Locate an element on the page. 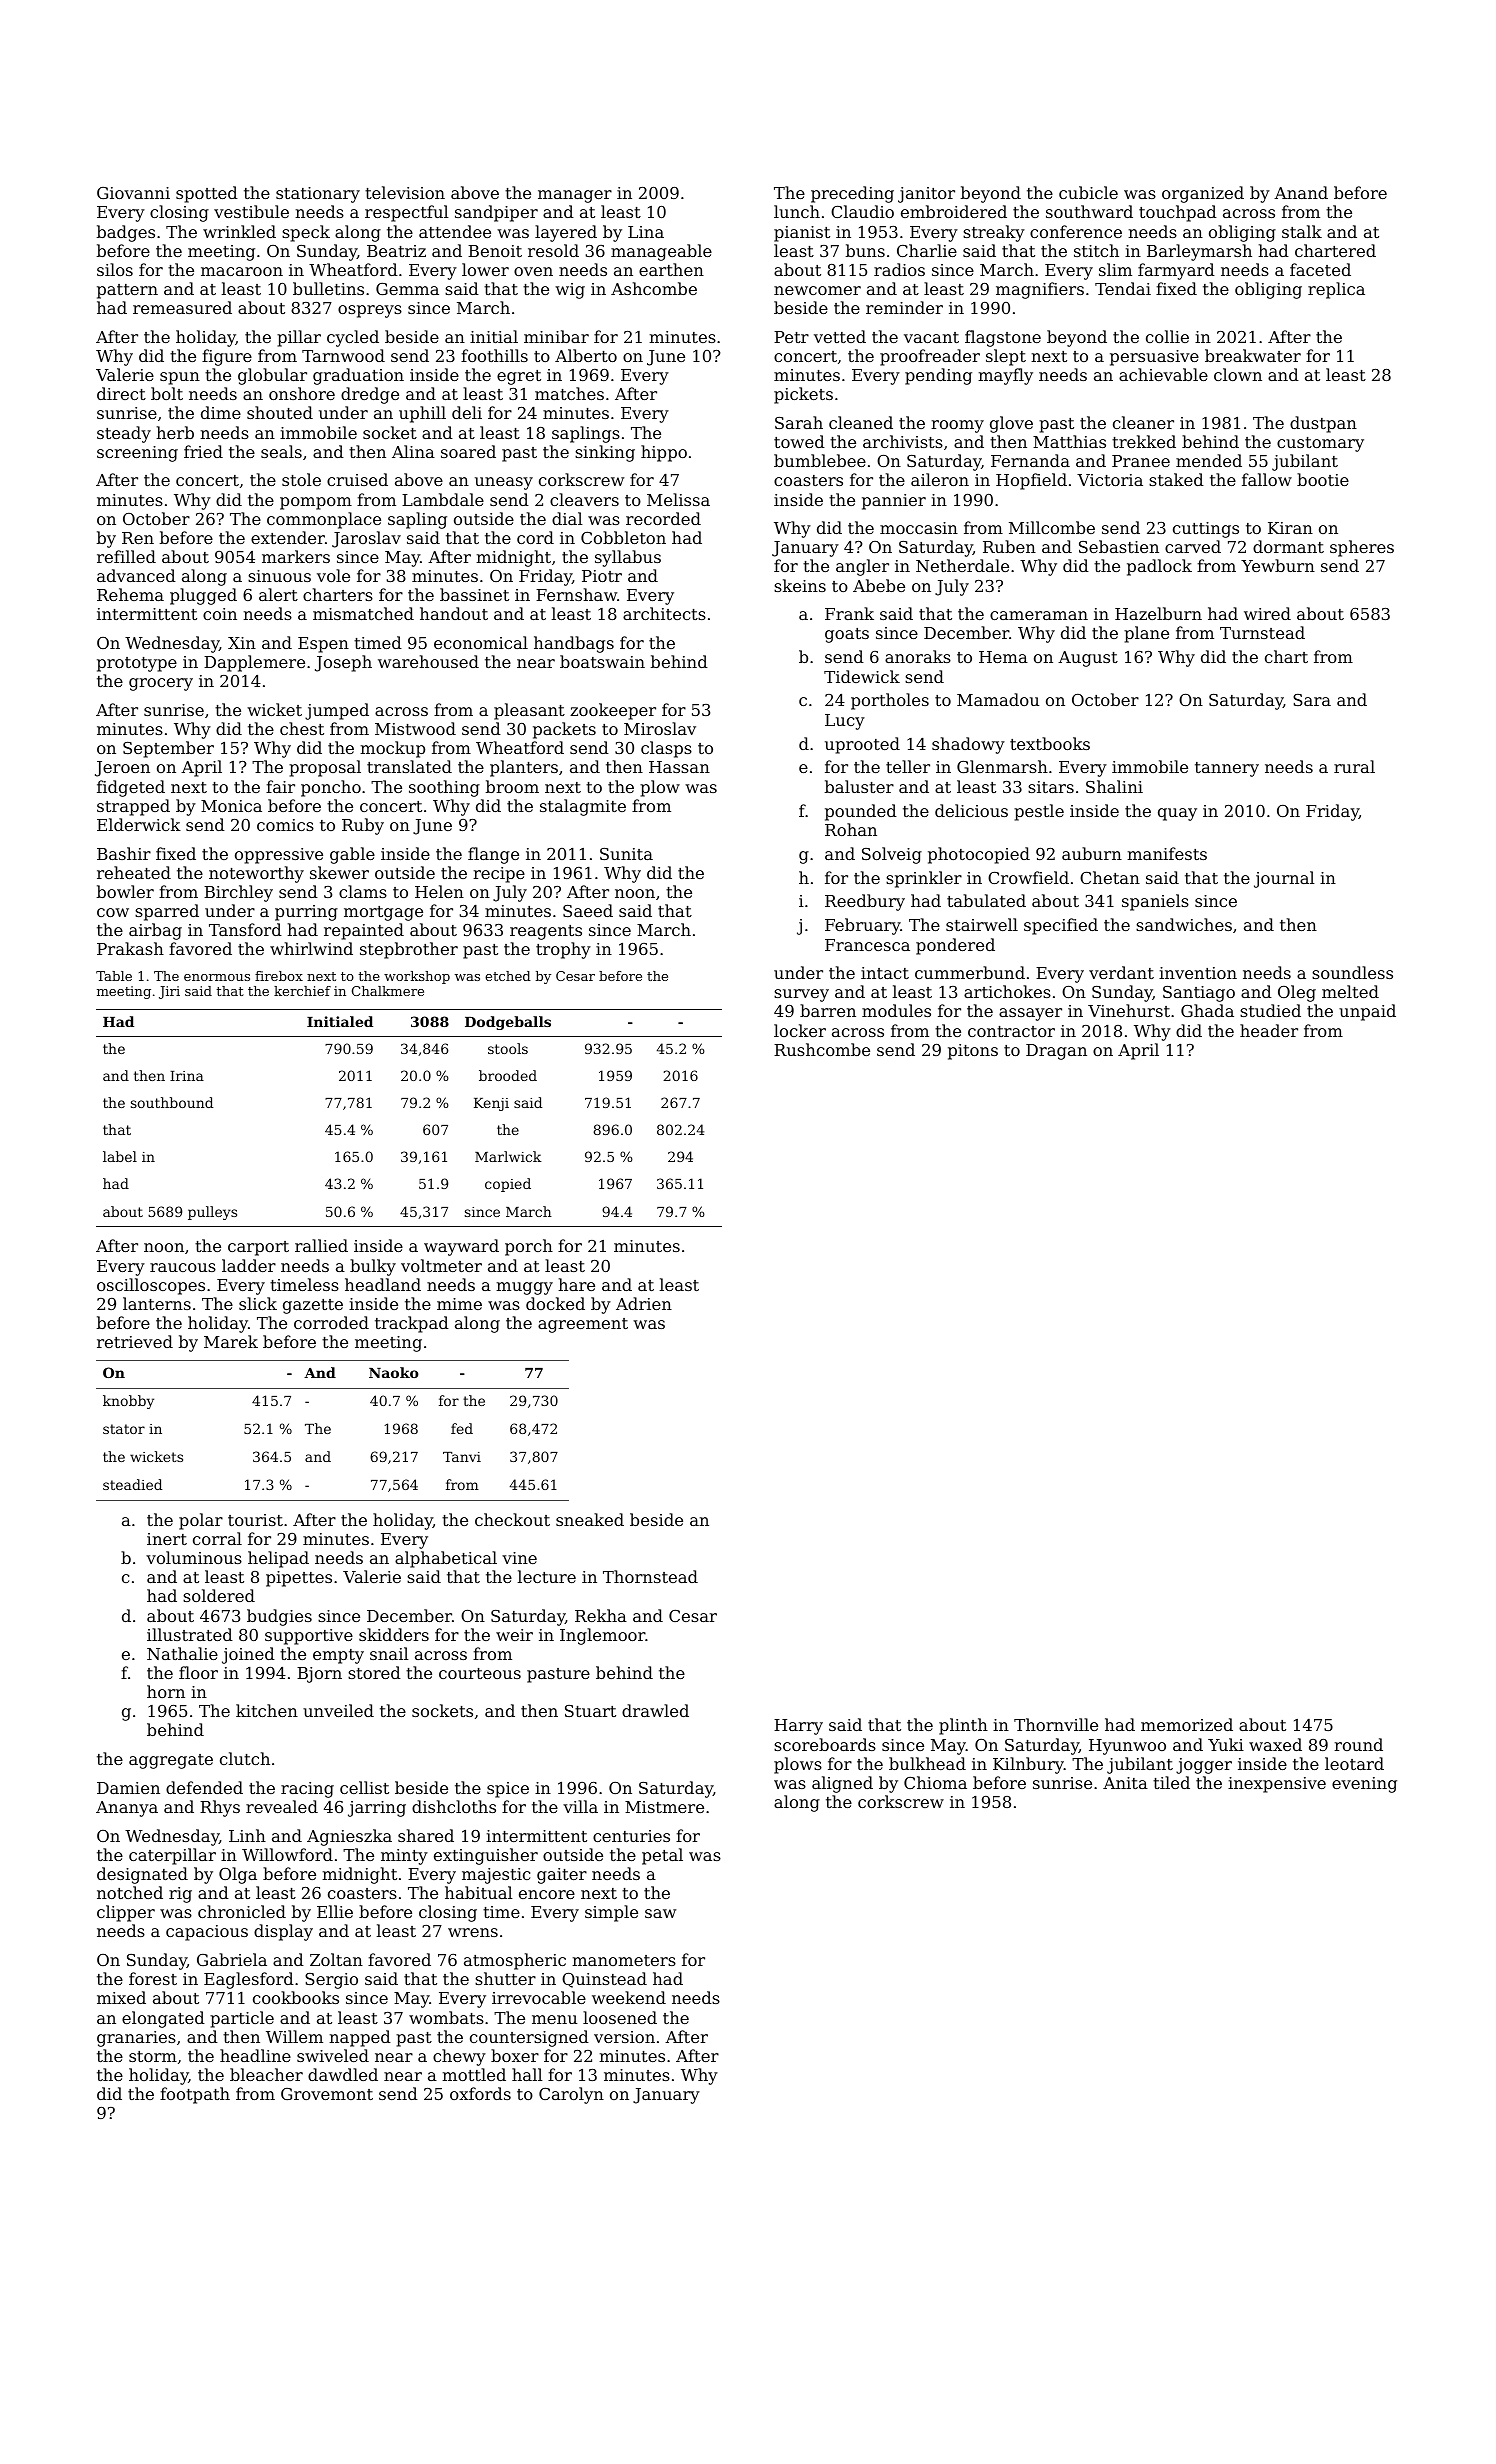  stator is located at coordinates (124, 1429).
